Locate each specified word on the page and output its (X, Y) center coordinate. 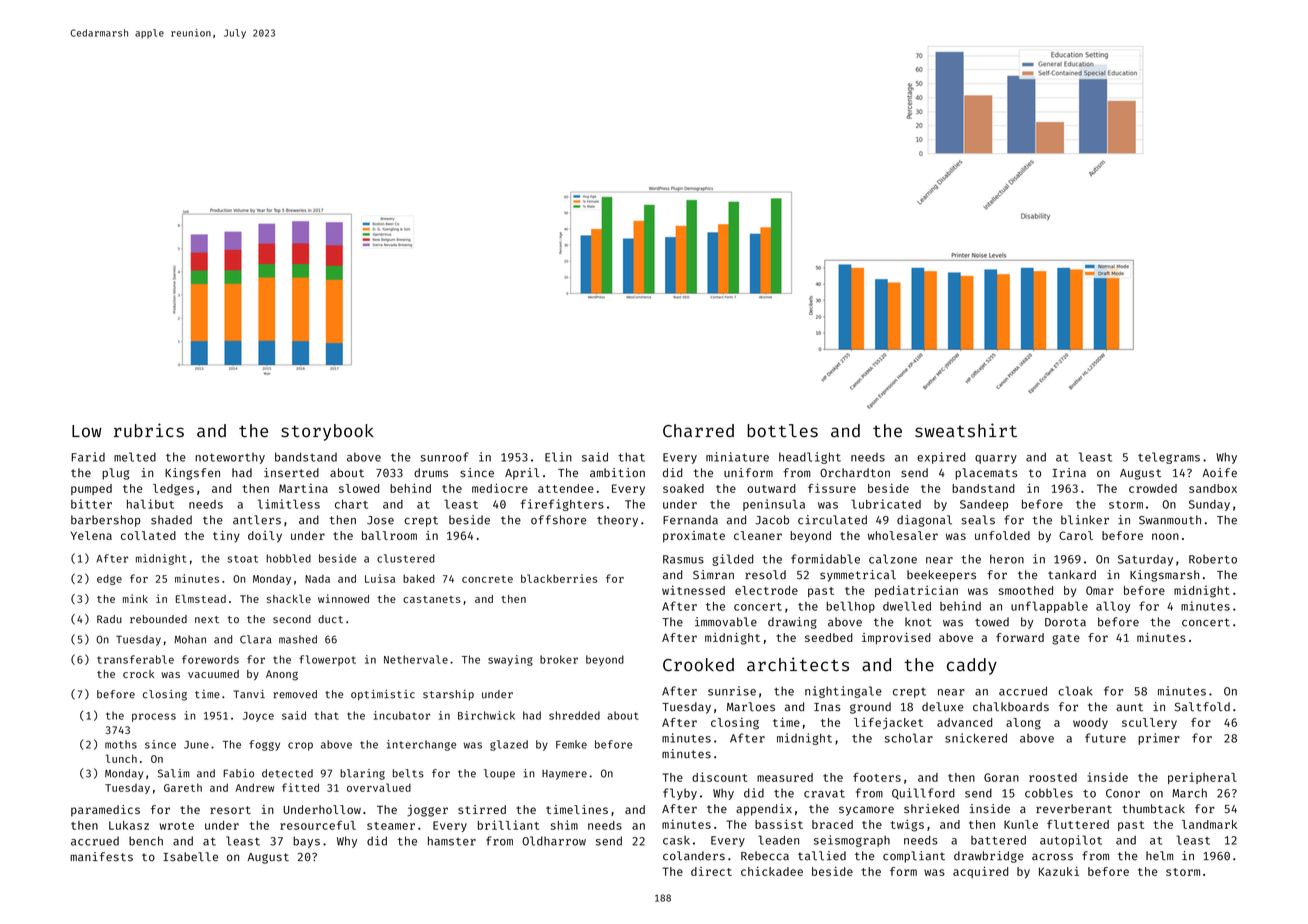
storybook (327, 432)
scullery (1149, 723)
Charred (698, 431)
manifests (101, 857)
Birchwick (486, 715)
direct (711, 871)
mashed (298, 639)
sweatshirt (966, 430)
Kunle (1021, 824)
